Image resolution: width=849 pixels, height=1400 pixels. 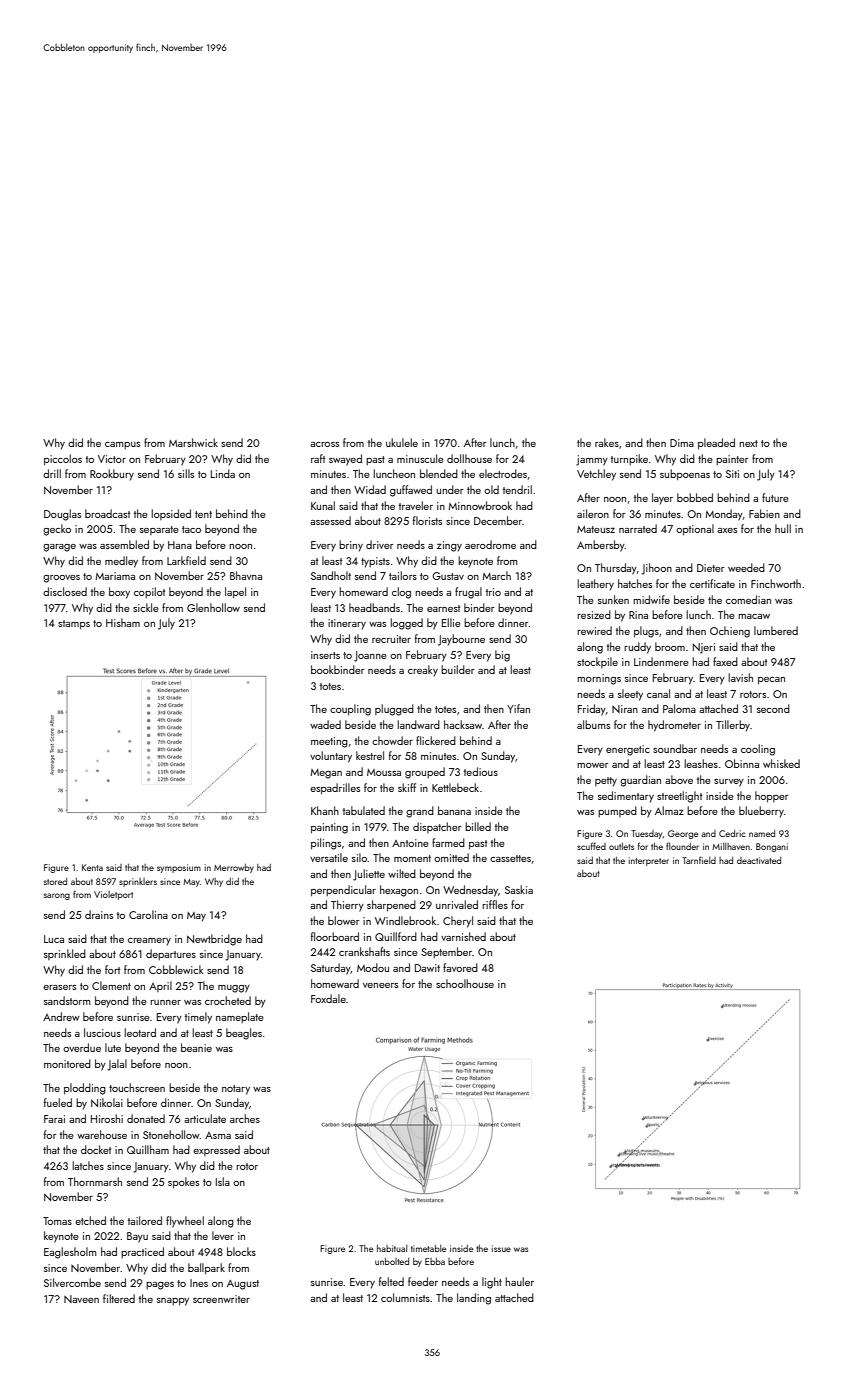 What do you see at coordinates (501, 1248) in the screenshot?
I see `issue` at bounding box center [501, 1248].
